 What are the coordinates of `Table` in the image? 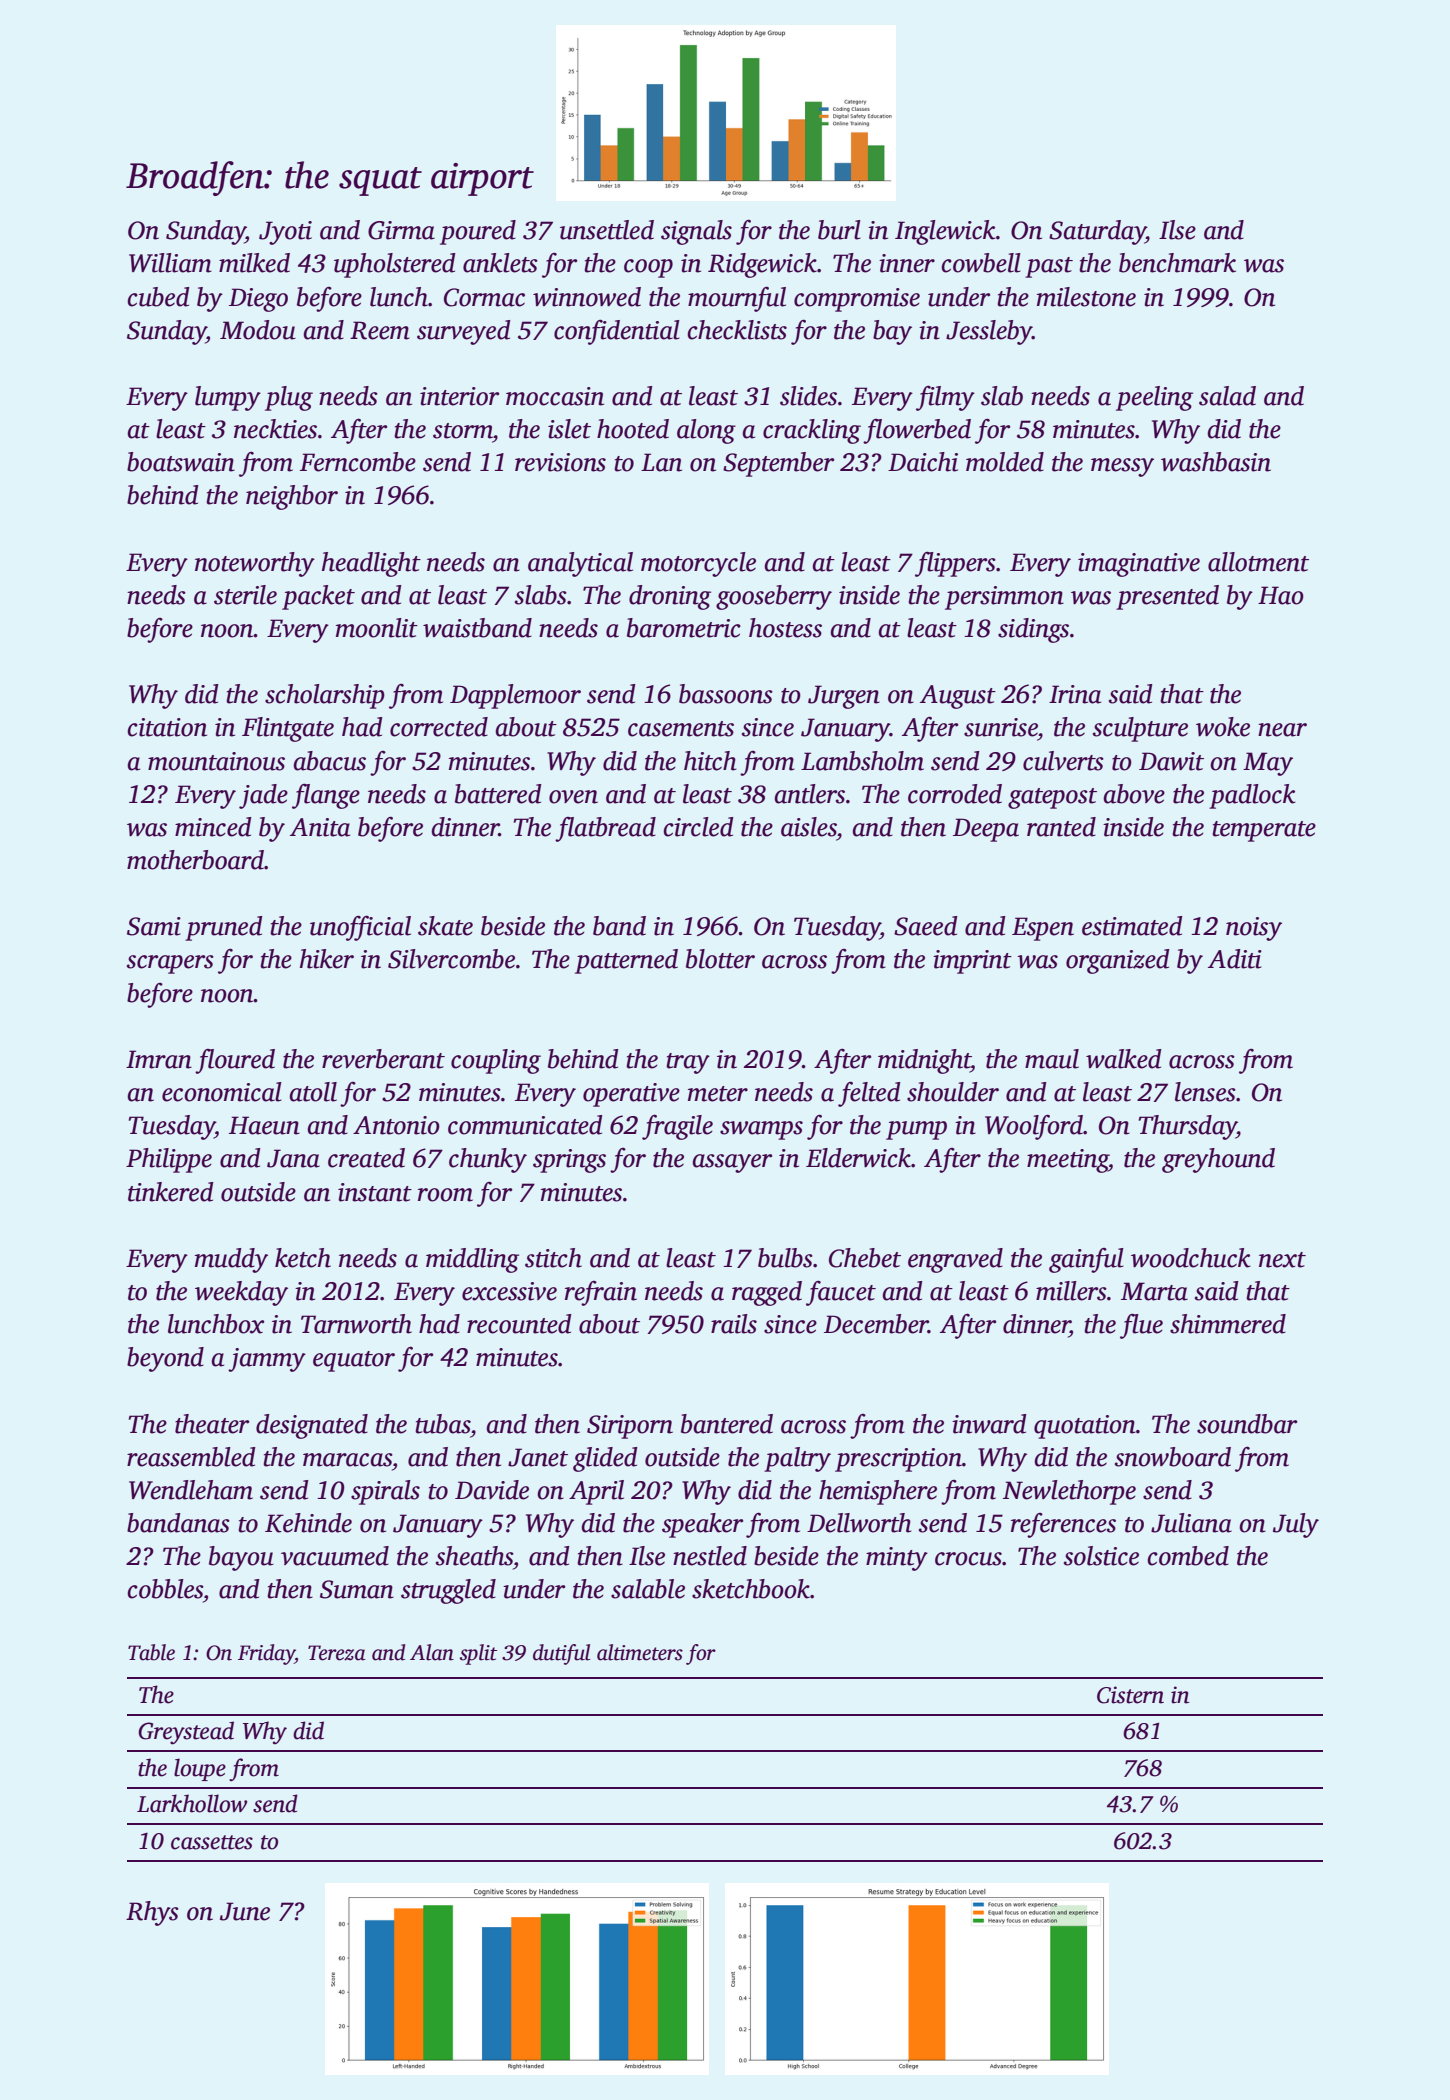 It's located at (151, 1652).
